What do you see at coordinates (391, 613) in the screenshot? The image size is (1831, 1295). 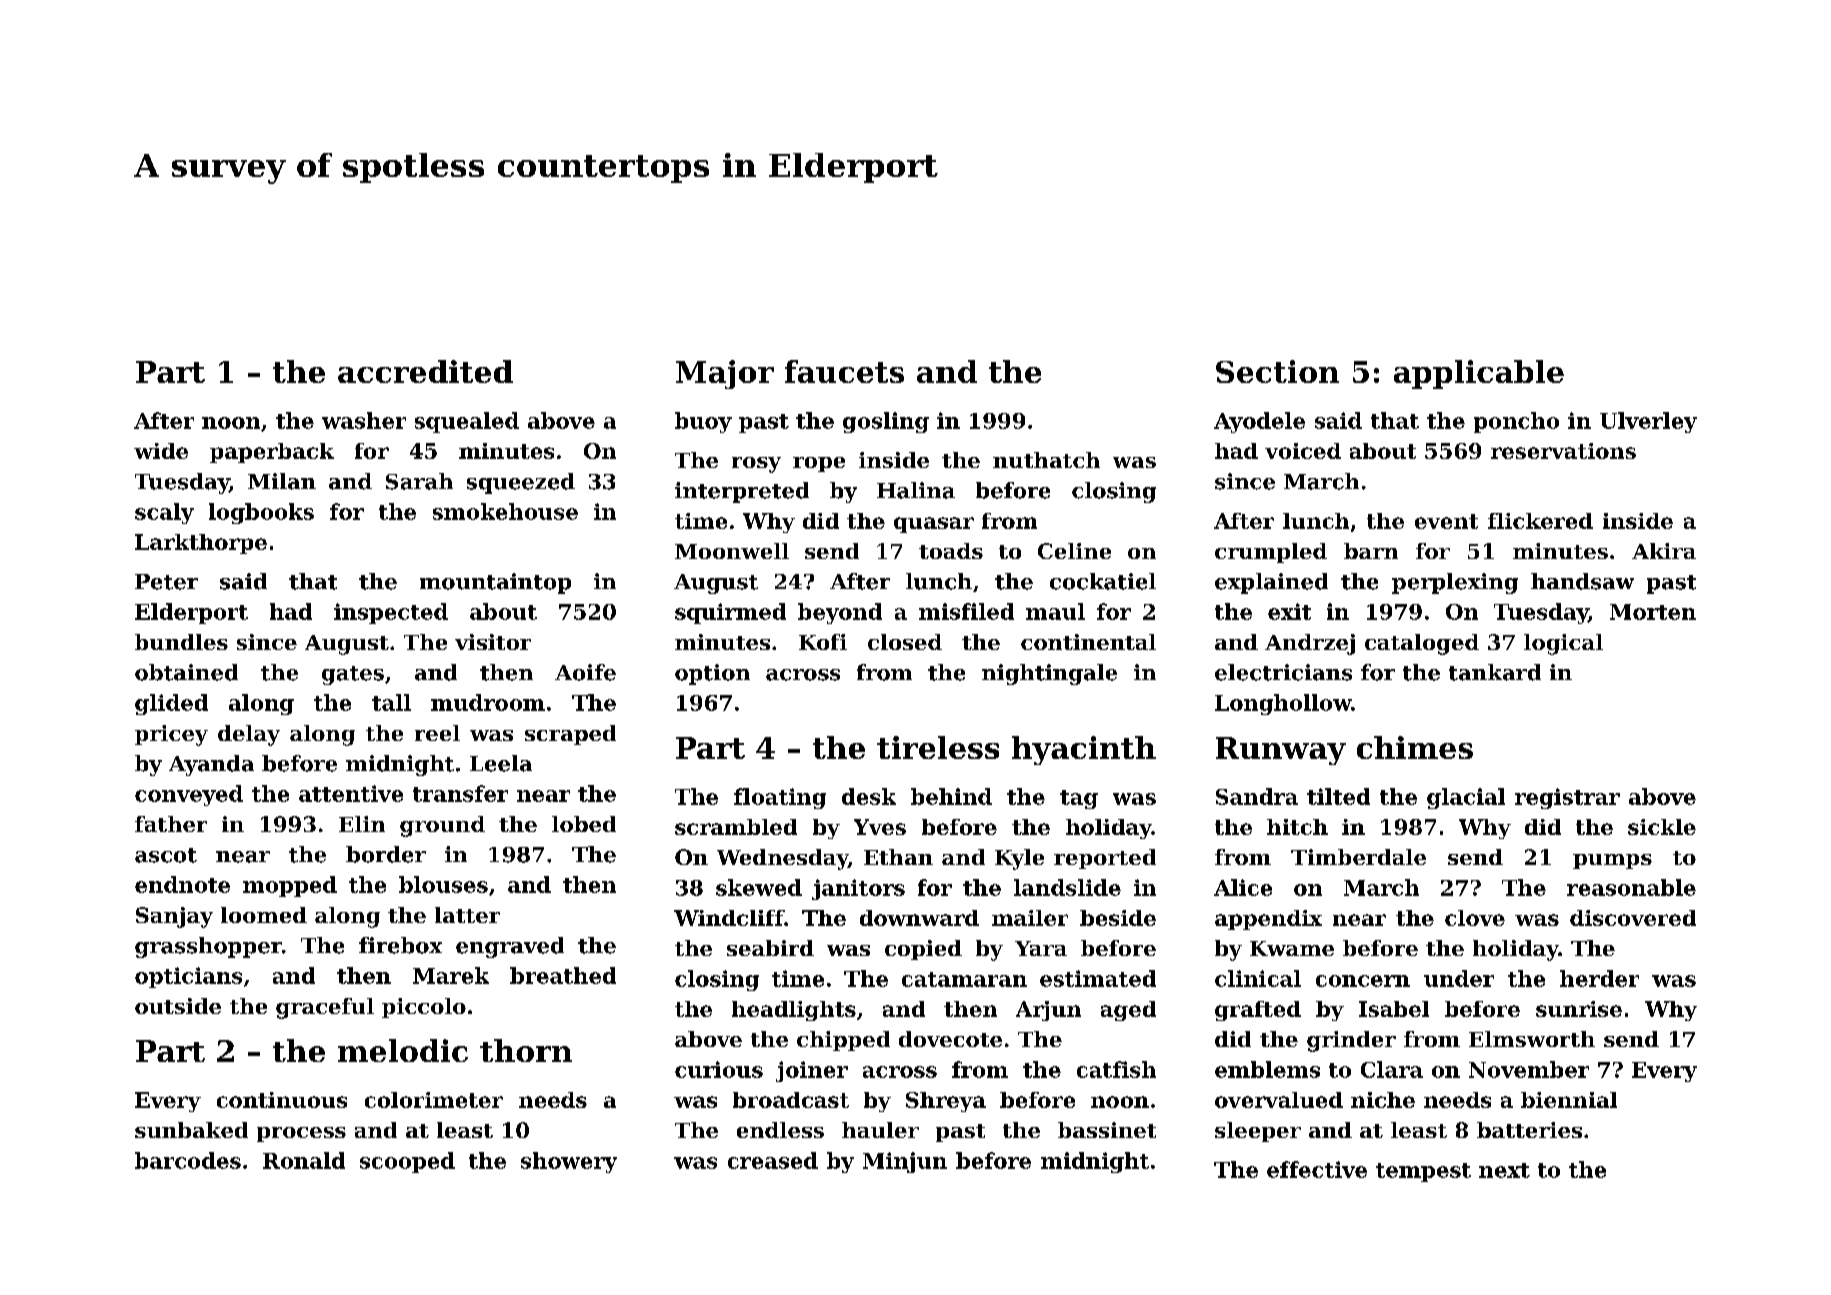 I see `inspected` at bounding box center [391, 613].
